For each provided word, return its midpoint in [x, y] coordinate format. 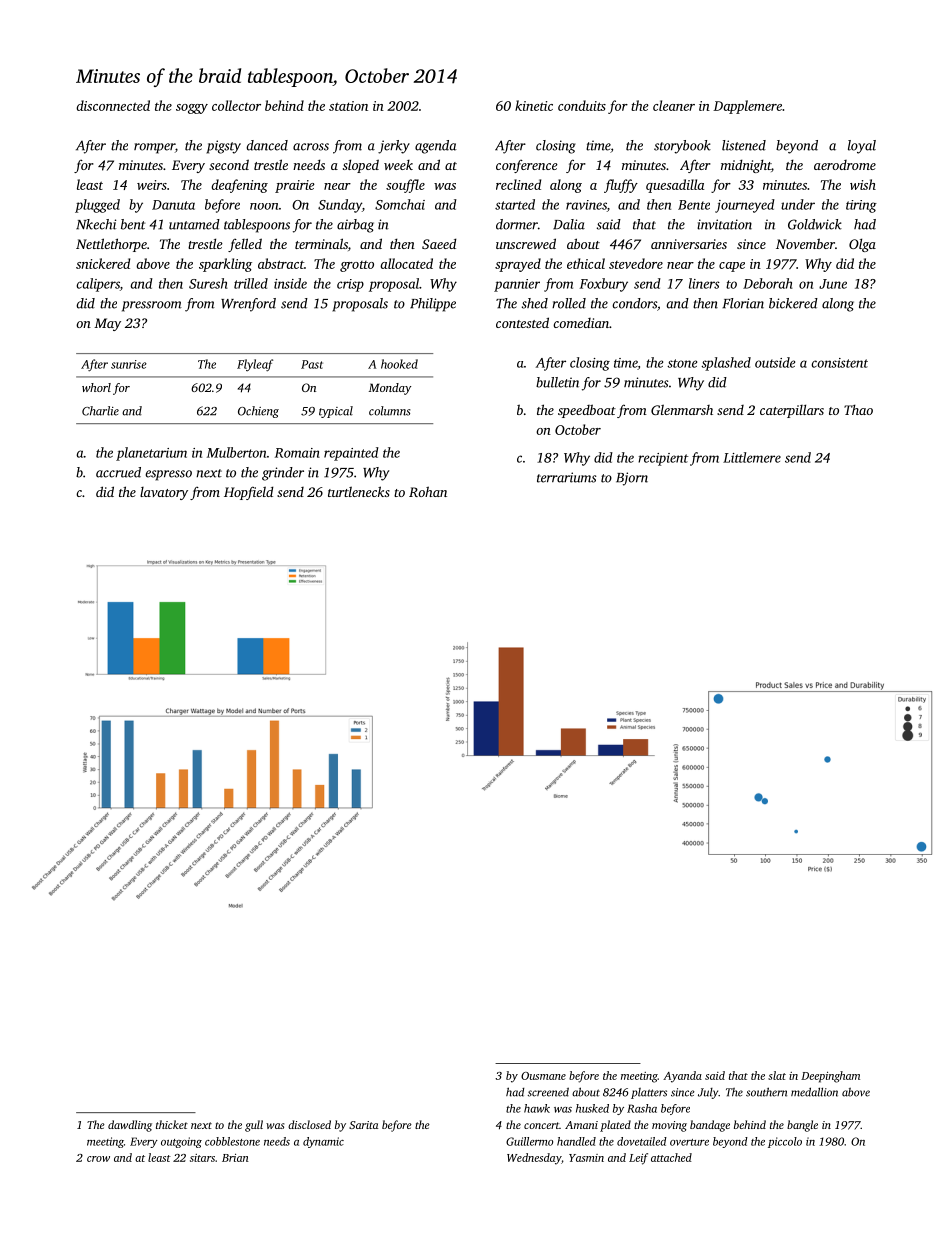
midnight [746, 166]
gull [254, 1126]
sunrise [129, 364]
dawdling [130, 1126]
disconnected [113, 105]
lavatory [164, 493]
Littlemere [752, 457]
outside [775, 362]
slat [777, 1075]
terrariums [566, 477]
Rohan [428, 491]
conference [527, 166]
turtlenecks [359, 491]
